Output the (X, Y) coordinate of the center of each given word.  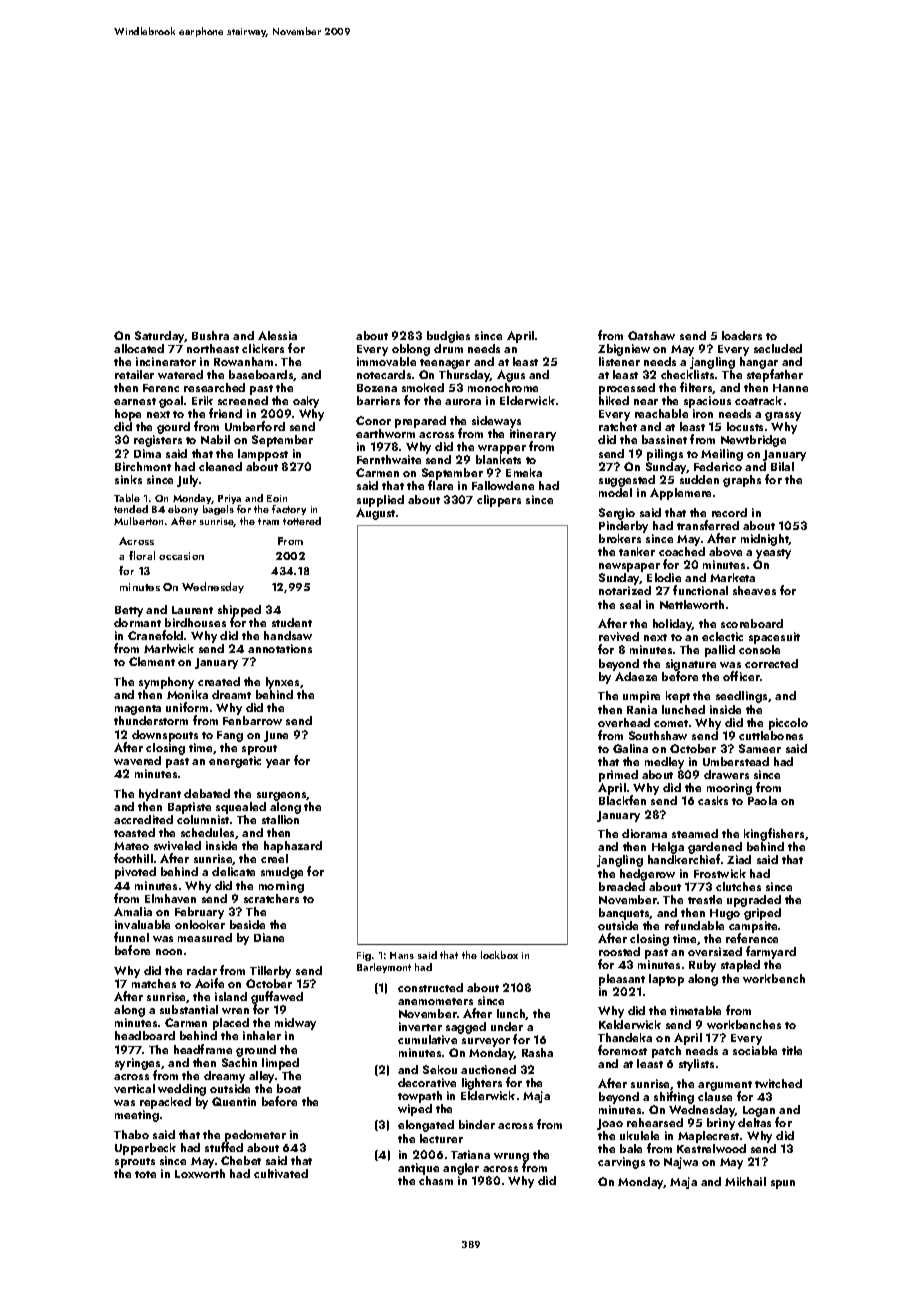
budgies (448, 337)
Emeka (524, 472)
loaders (742, 335)
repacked (165, 1103)
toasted (134, 832)
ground (256, 1051)
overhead (624, 722)
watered (180, 374)
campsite (753, 927)
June (276, 736)
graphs (742, 481)
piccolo (788, 724)
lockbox (499, 955)
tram (268, 521)
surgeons (282, 796)
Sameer (760, 748)
